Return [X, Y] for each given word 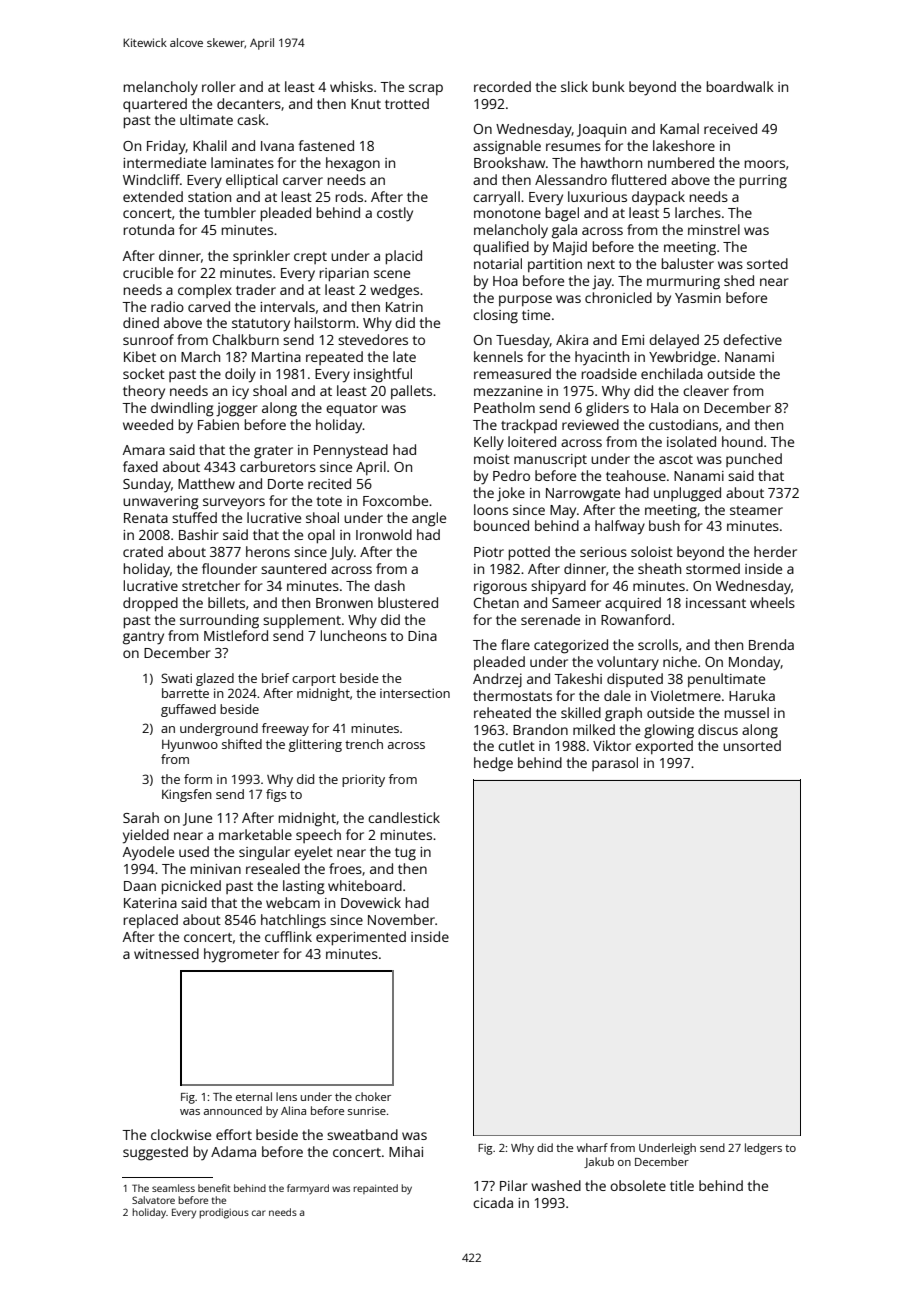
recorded [502, 86]
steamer [756, 510]
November [401, 919]
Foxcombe [395, 500]
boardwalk [740, 86]
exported [664, 747]
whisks [351, 86]
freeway [285, 729]
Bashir [199, 534]
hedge [493, 764]
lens [286, 1096]
